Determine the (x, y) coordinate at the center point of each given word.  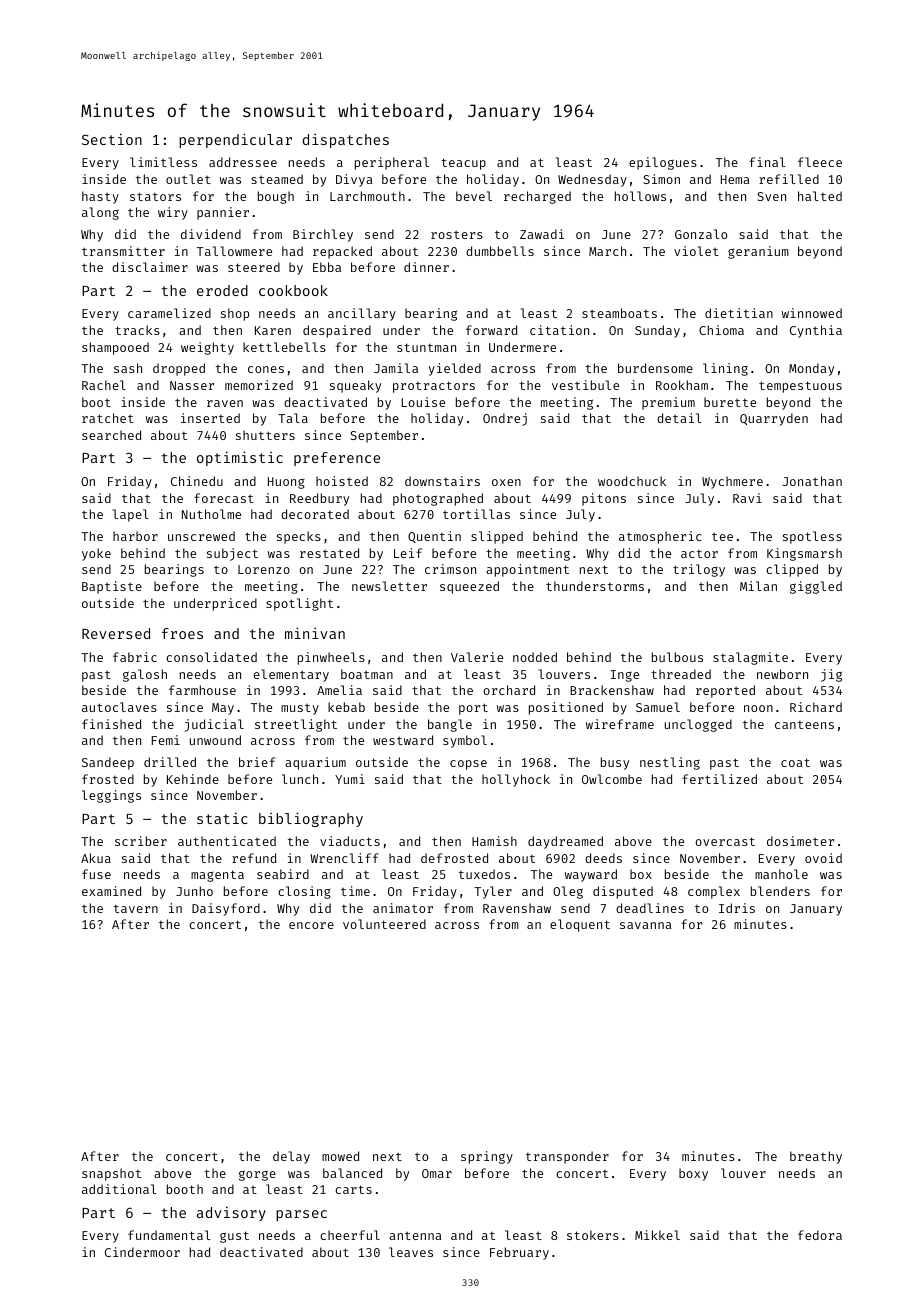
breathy (816, 1157)
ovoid (823, 858)
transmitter (123, 251)
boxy (693, 1174)
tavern (136, 909)
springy (487, 1157)
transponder (567, 1157)
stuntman (426, 347)
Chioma (721, 330)
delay (291, 1157)
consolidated (211, 657)
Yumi (350, 779)
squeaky (355, 386)
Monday (811, 369)
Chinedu (197, 481)
